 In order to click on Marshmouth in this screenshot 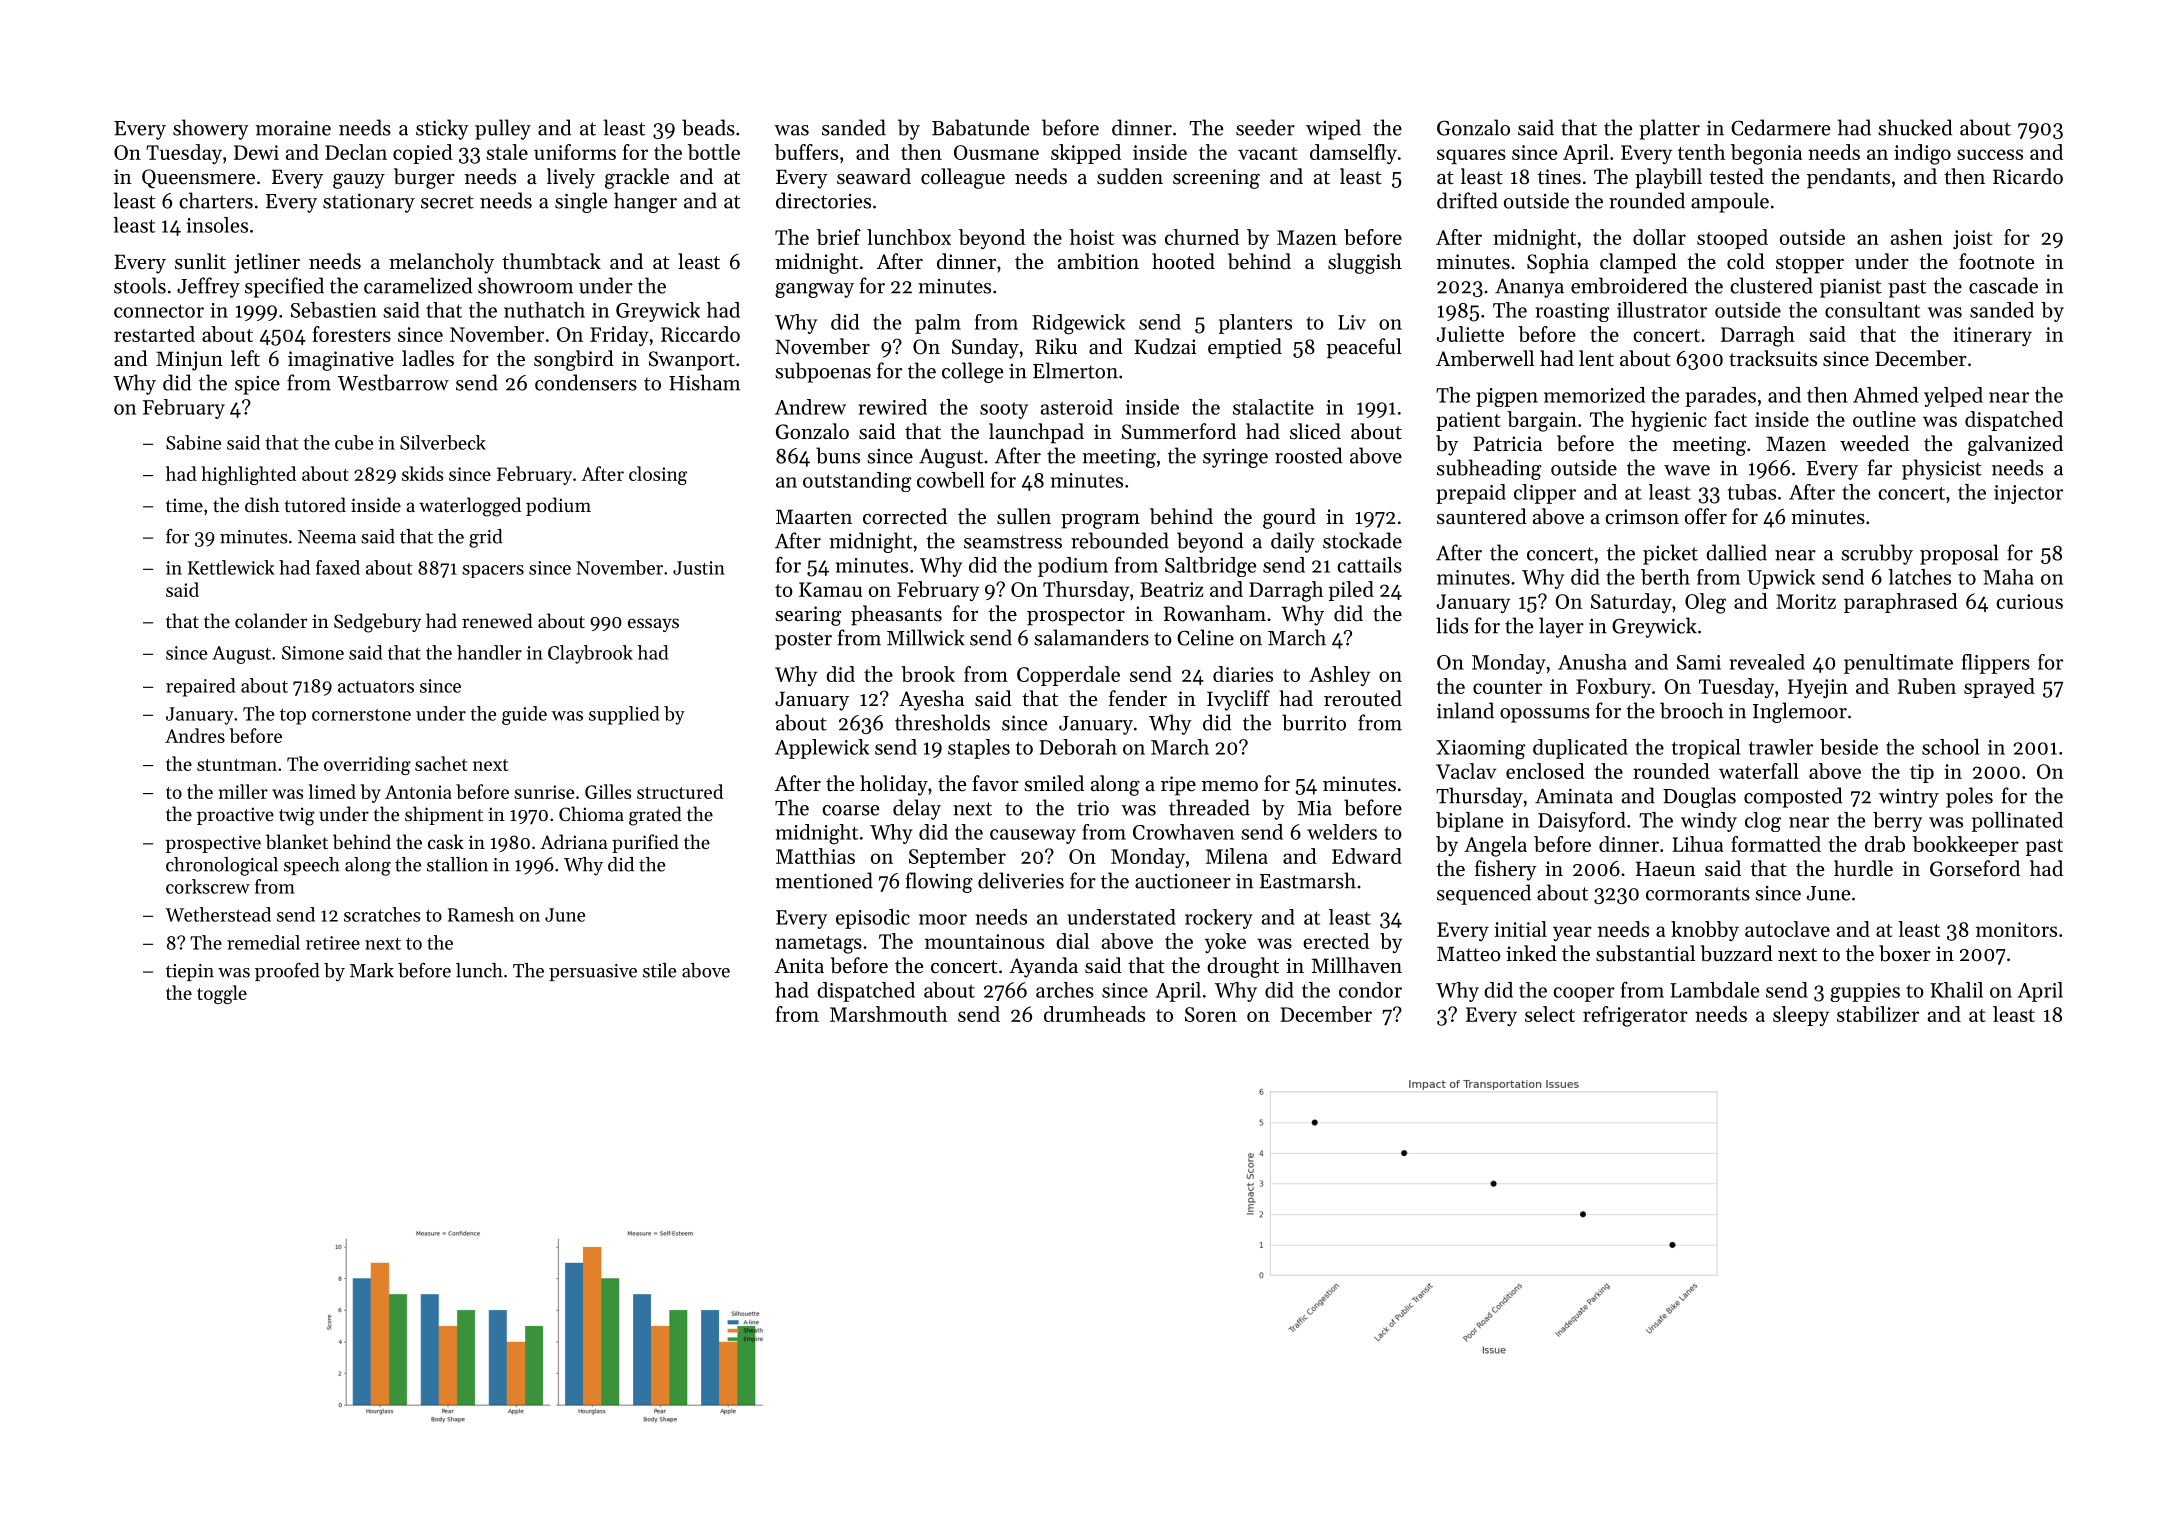, I will do `click(888, 1014)`.
